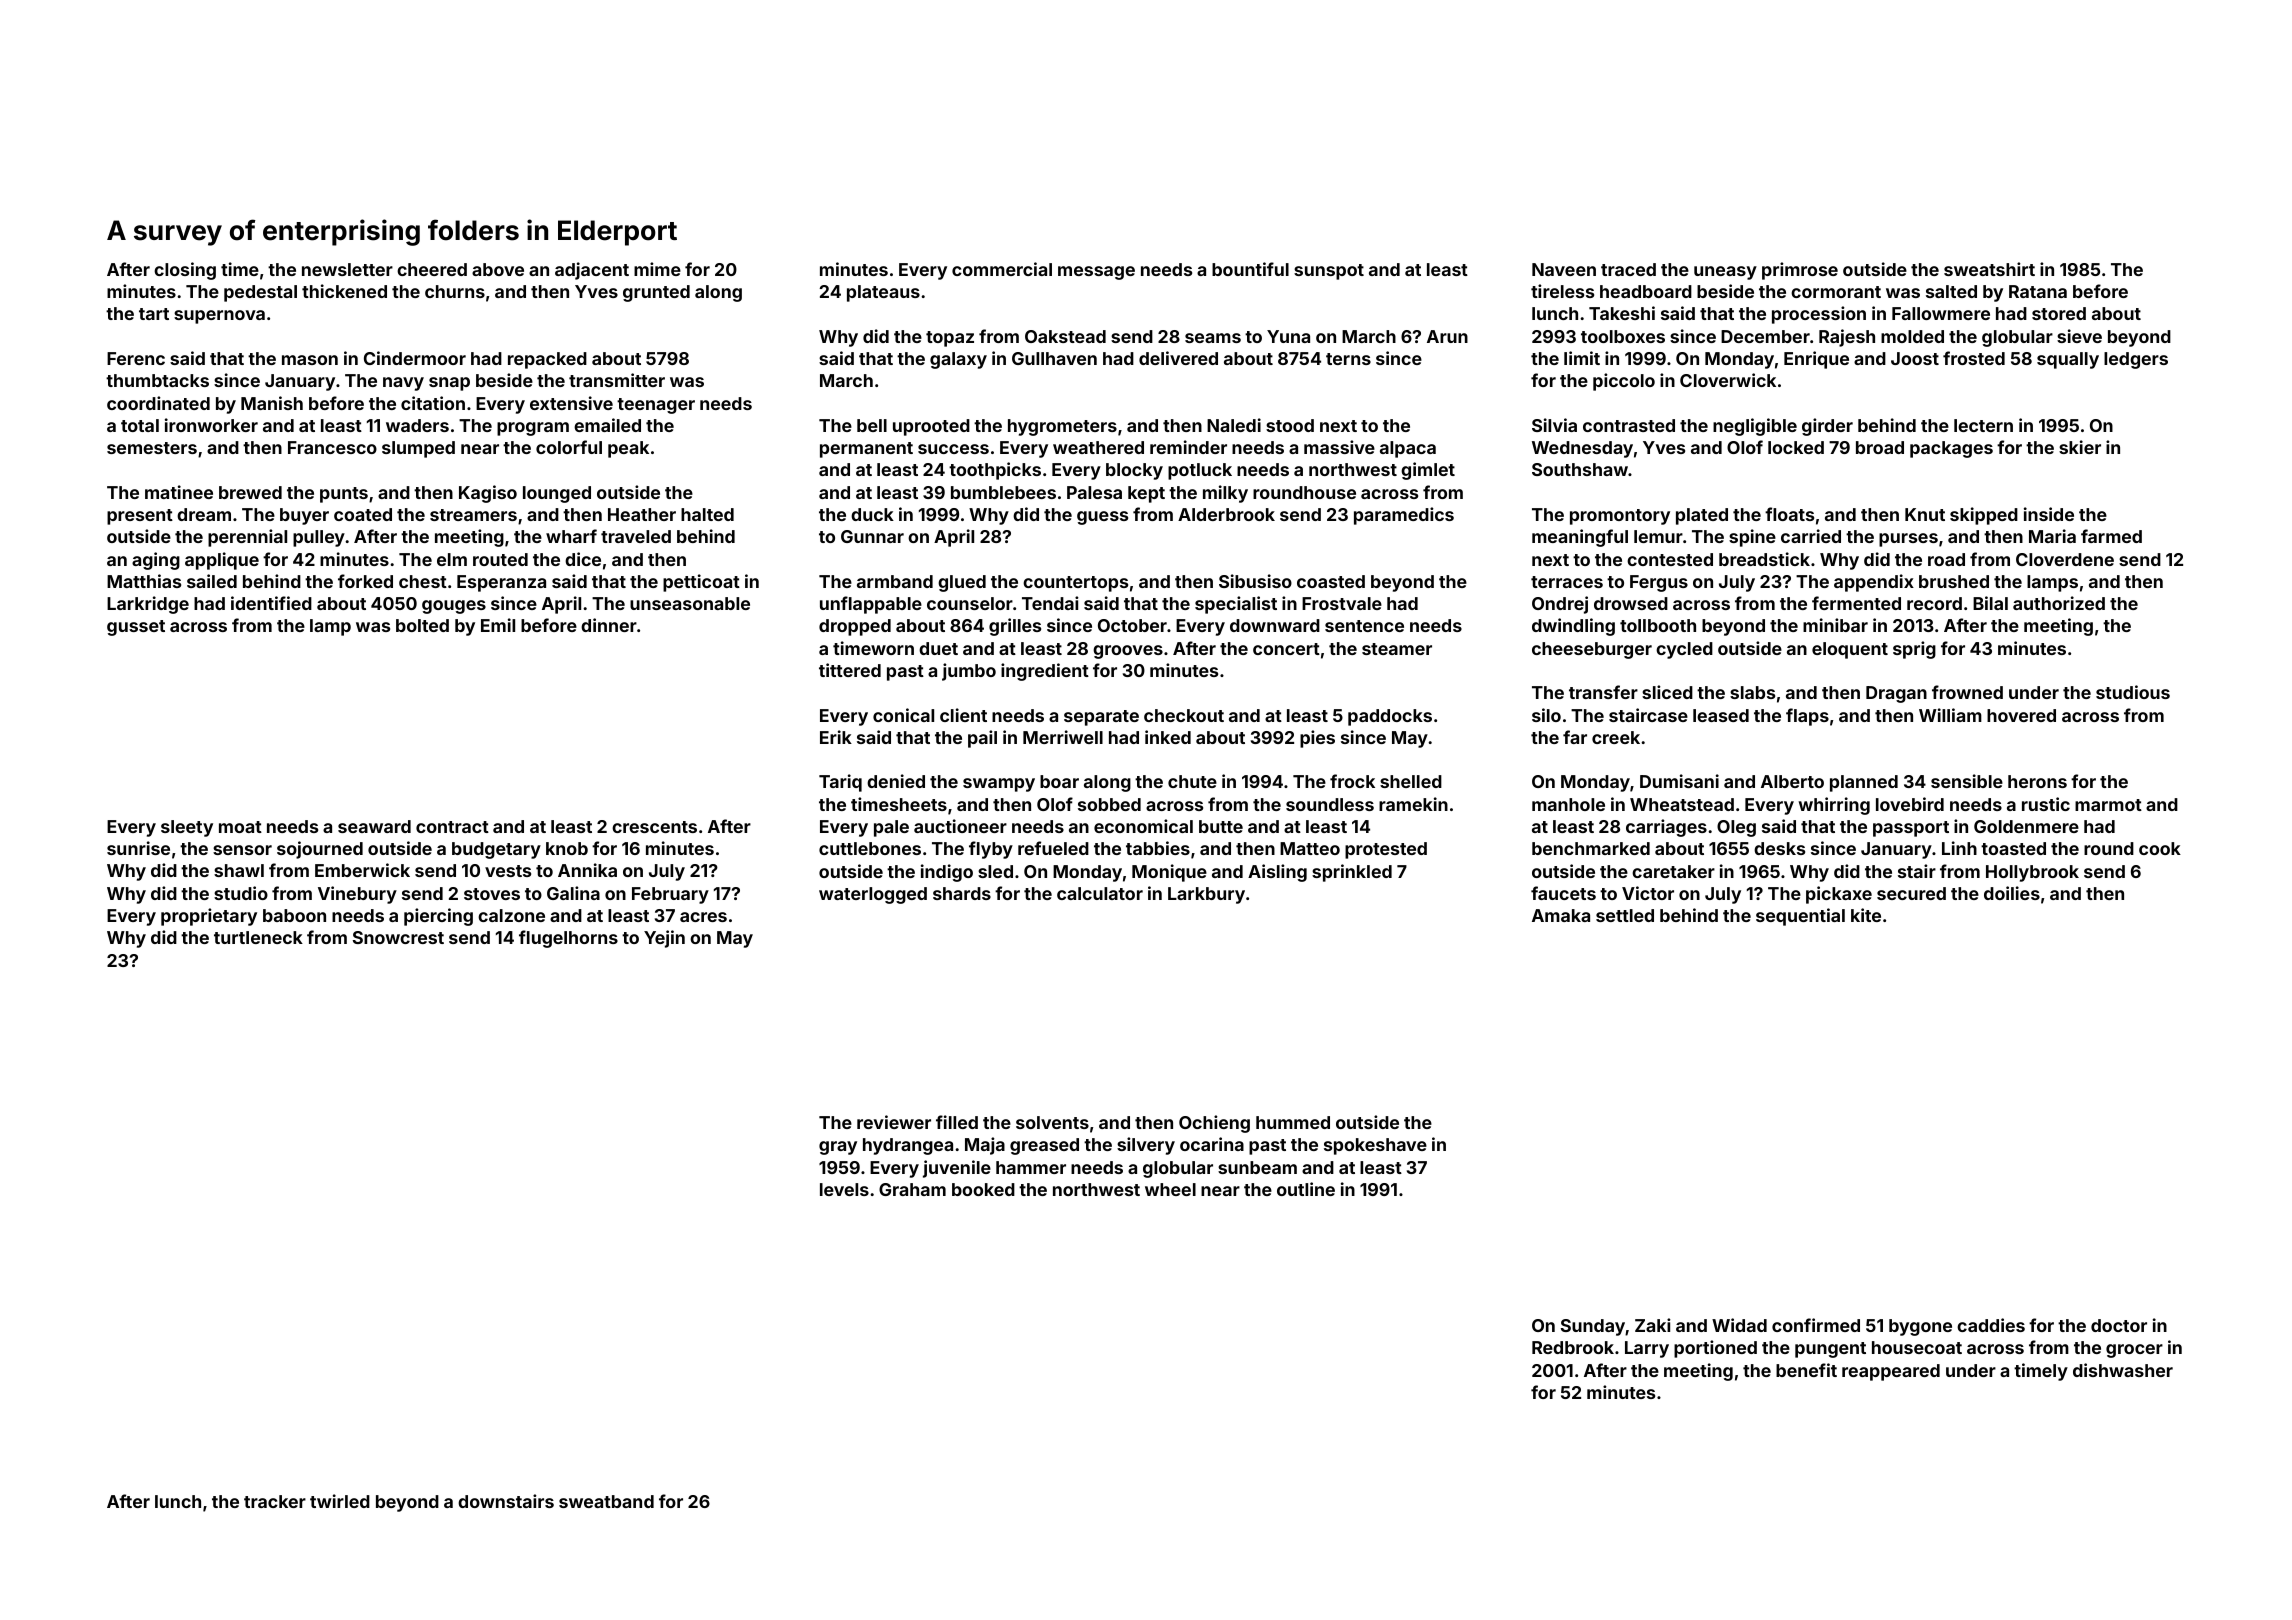 The width and height of the image is (2292, 1620). Describe the element at coordinates (1002, 269) in the image. I see `commercial` at that location.
